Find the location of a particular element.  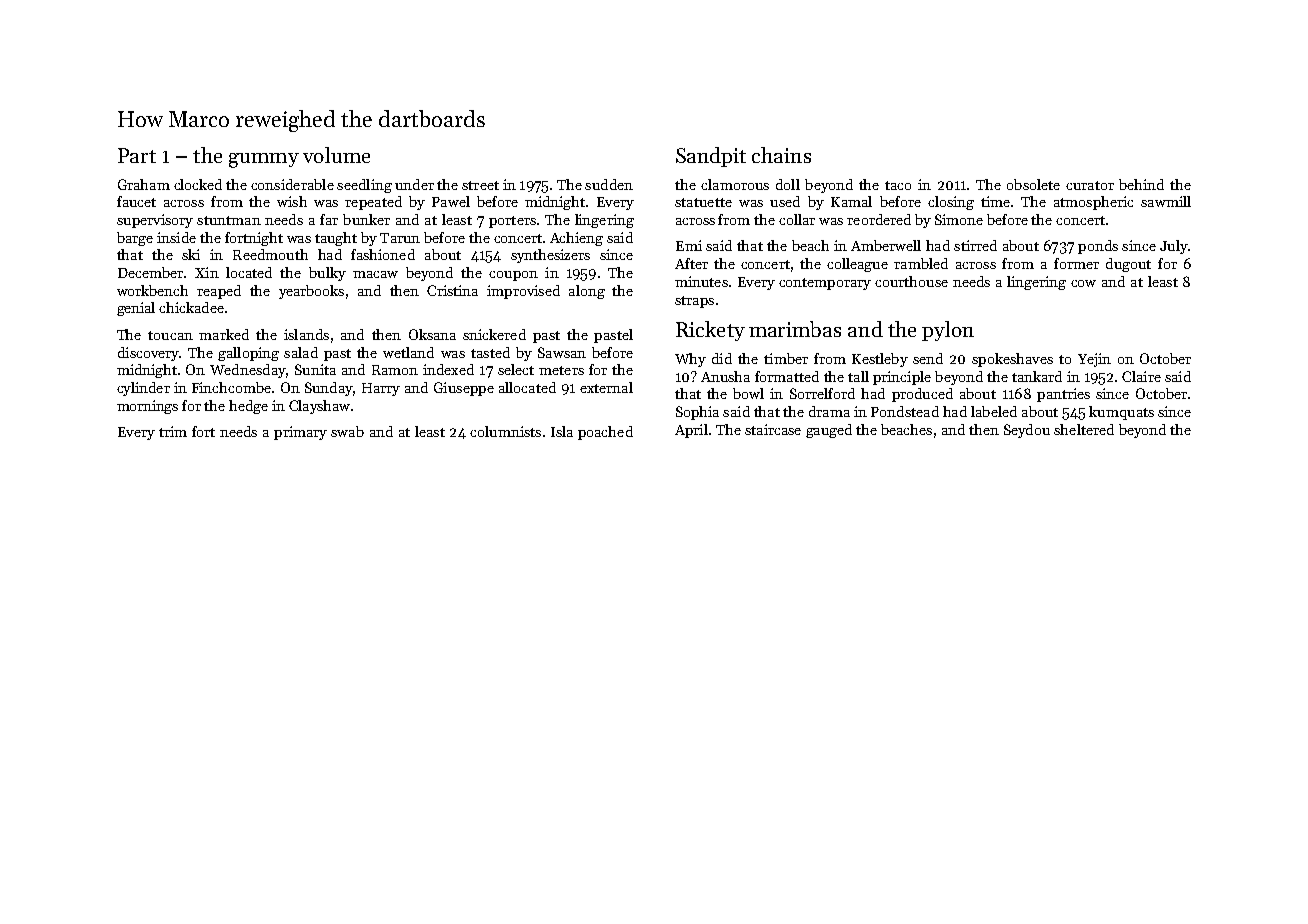

Seydou is located at coordinates (1027, 431).
